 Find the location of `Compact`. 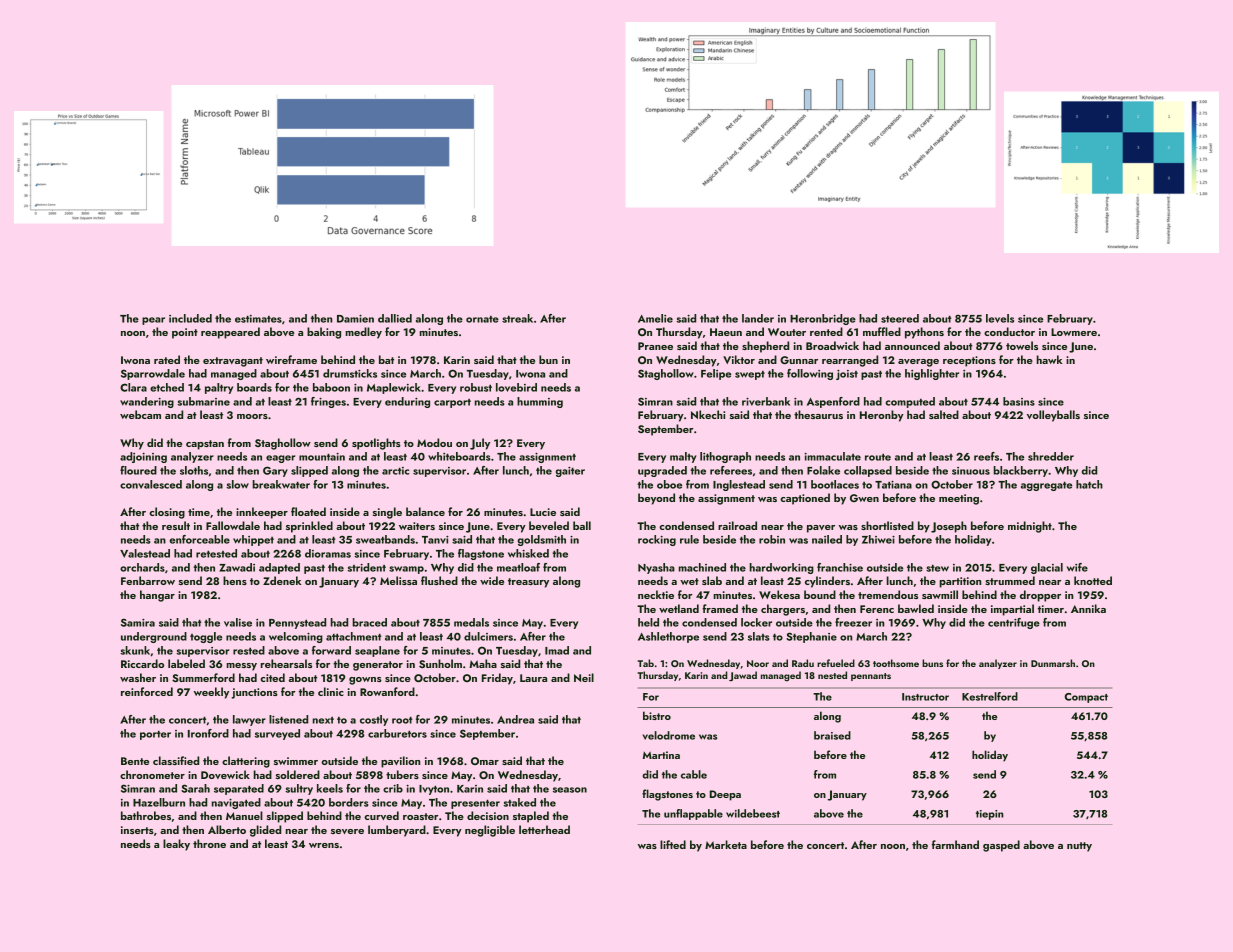

Compact is located at coordinates (1086, 698).
